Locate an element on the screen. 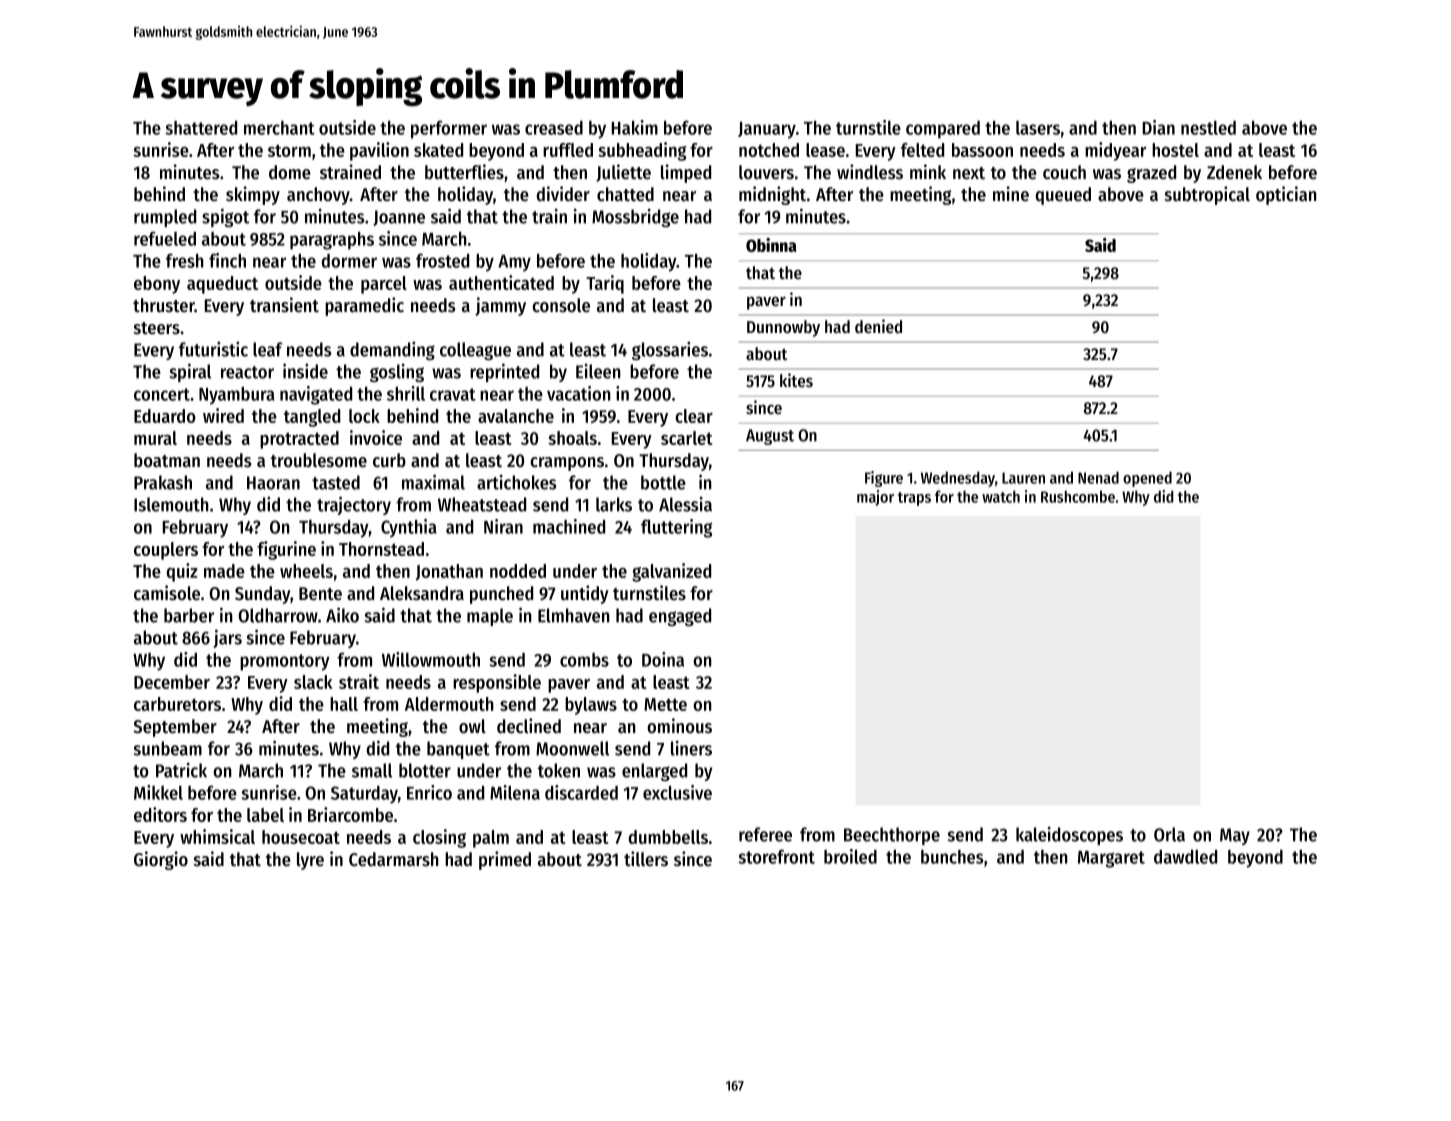  bottle is located at coordinates (663, 482).
